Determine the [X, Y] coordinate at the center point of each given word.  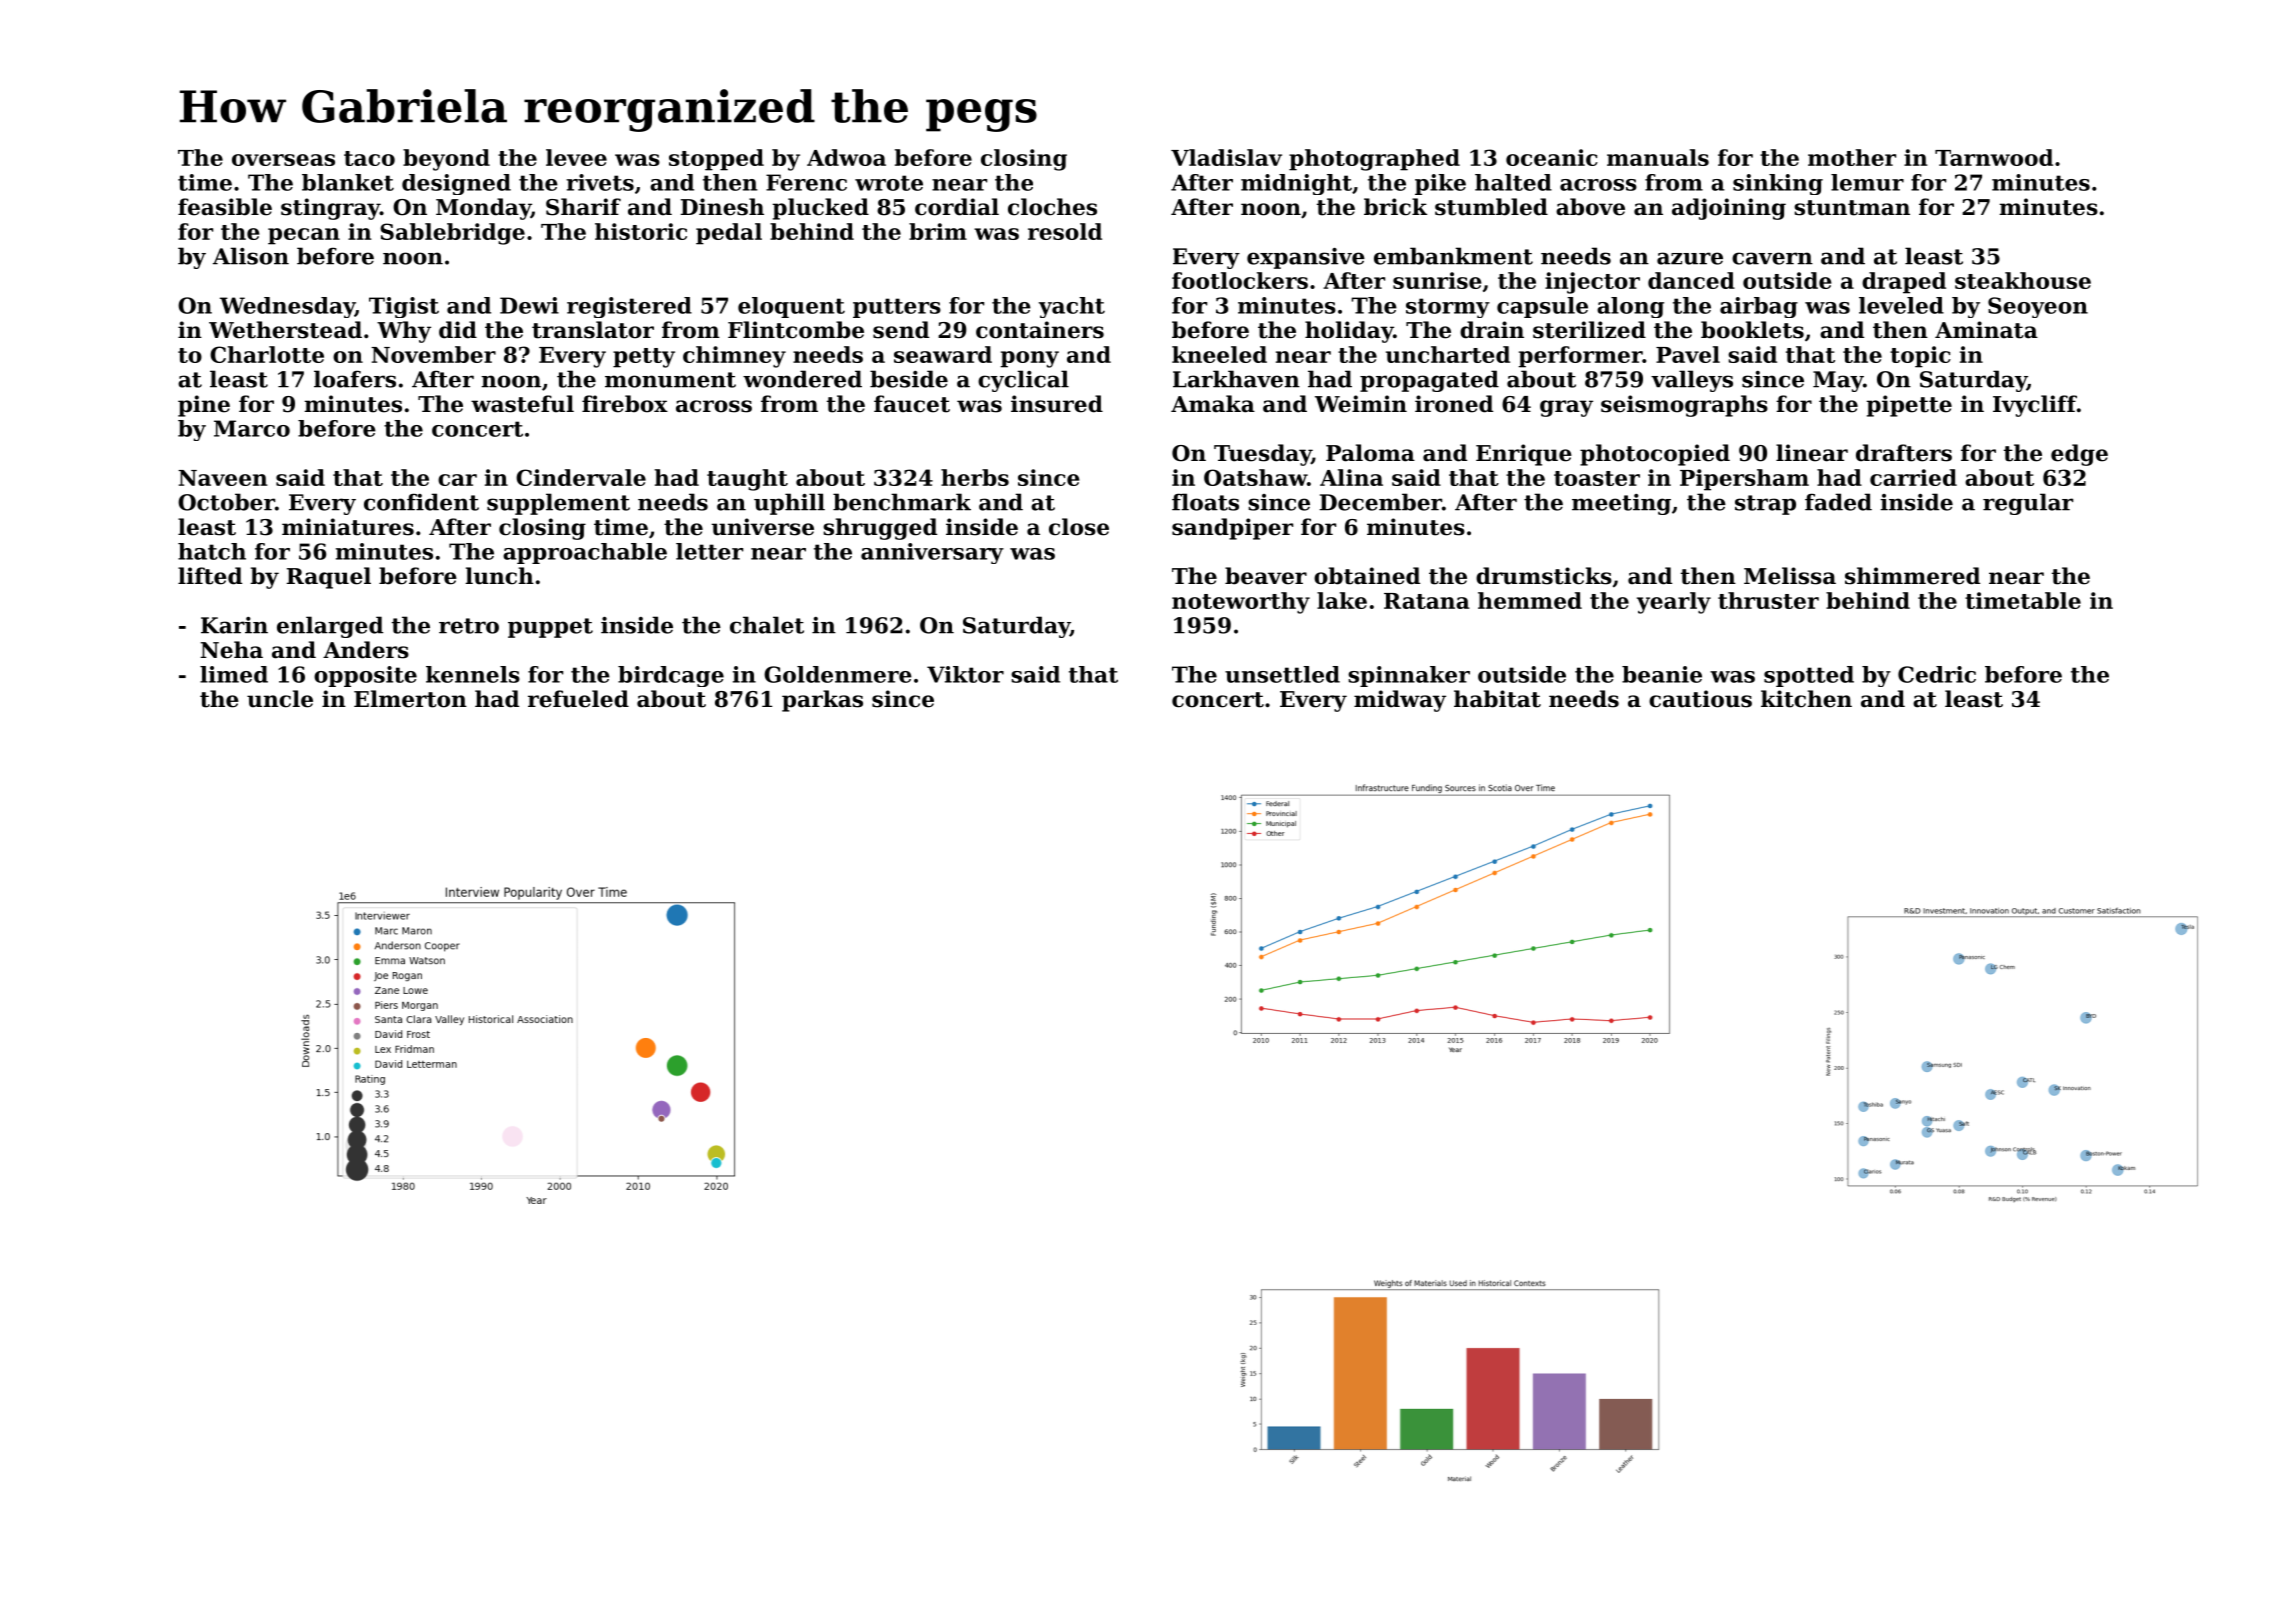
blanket [348, 182]
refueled [578, 699]
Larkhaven [1236, 379]
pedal [729, 234]
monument [670, 380]
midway [1400, 701]
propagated [1429, 381]
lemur [1867, 182]
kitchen [1806, 699]
